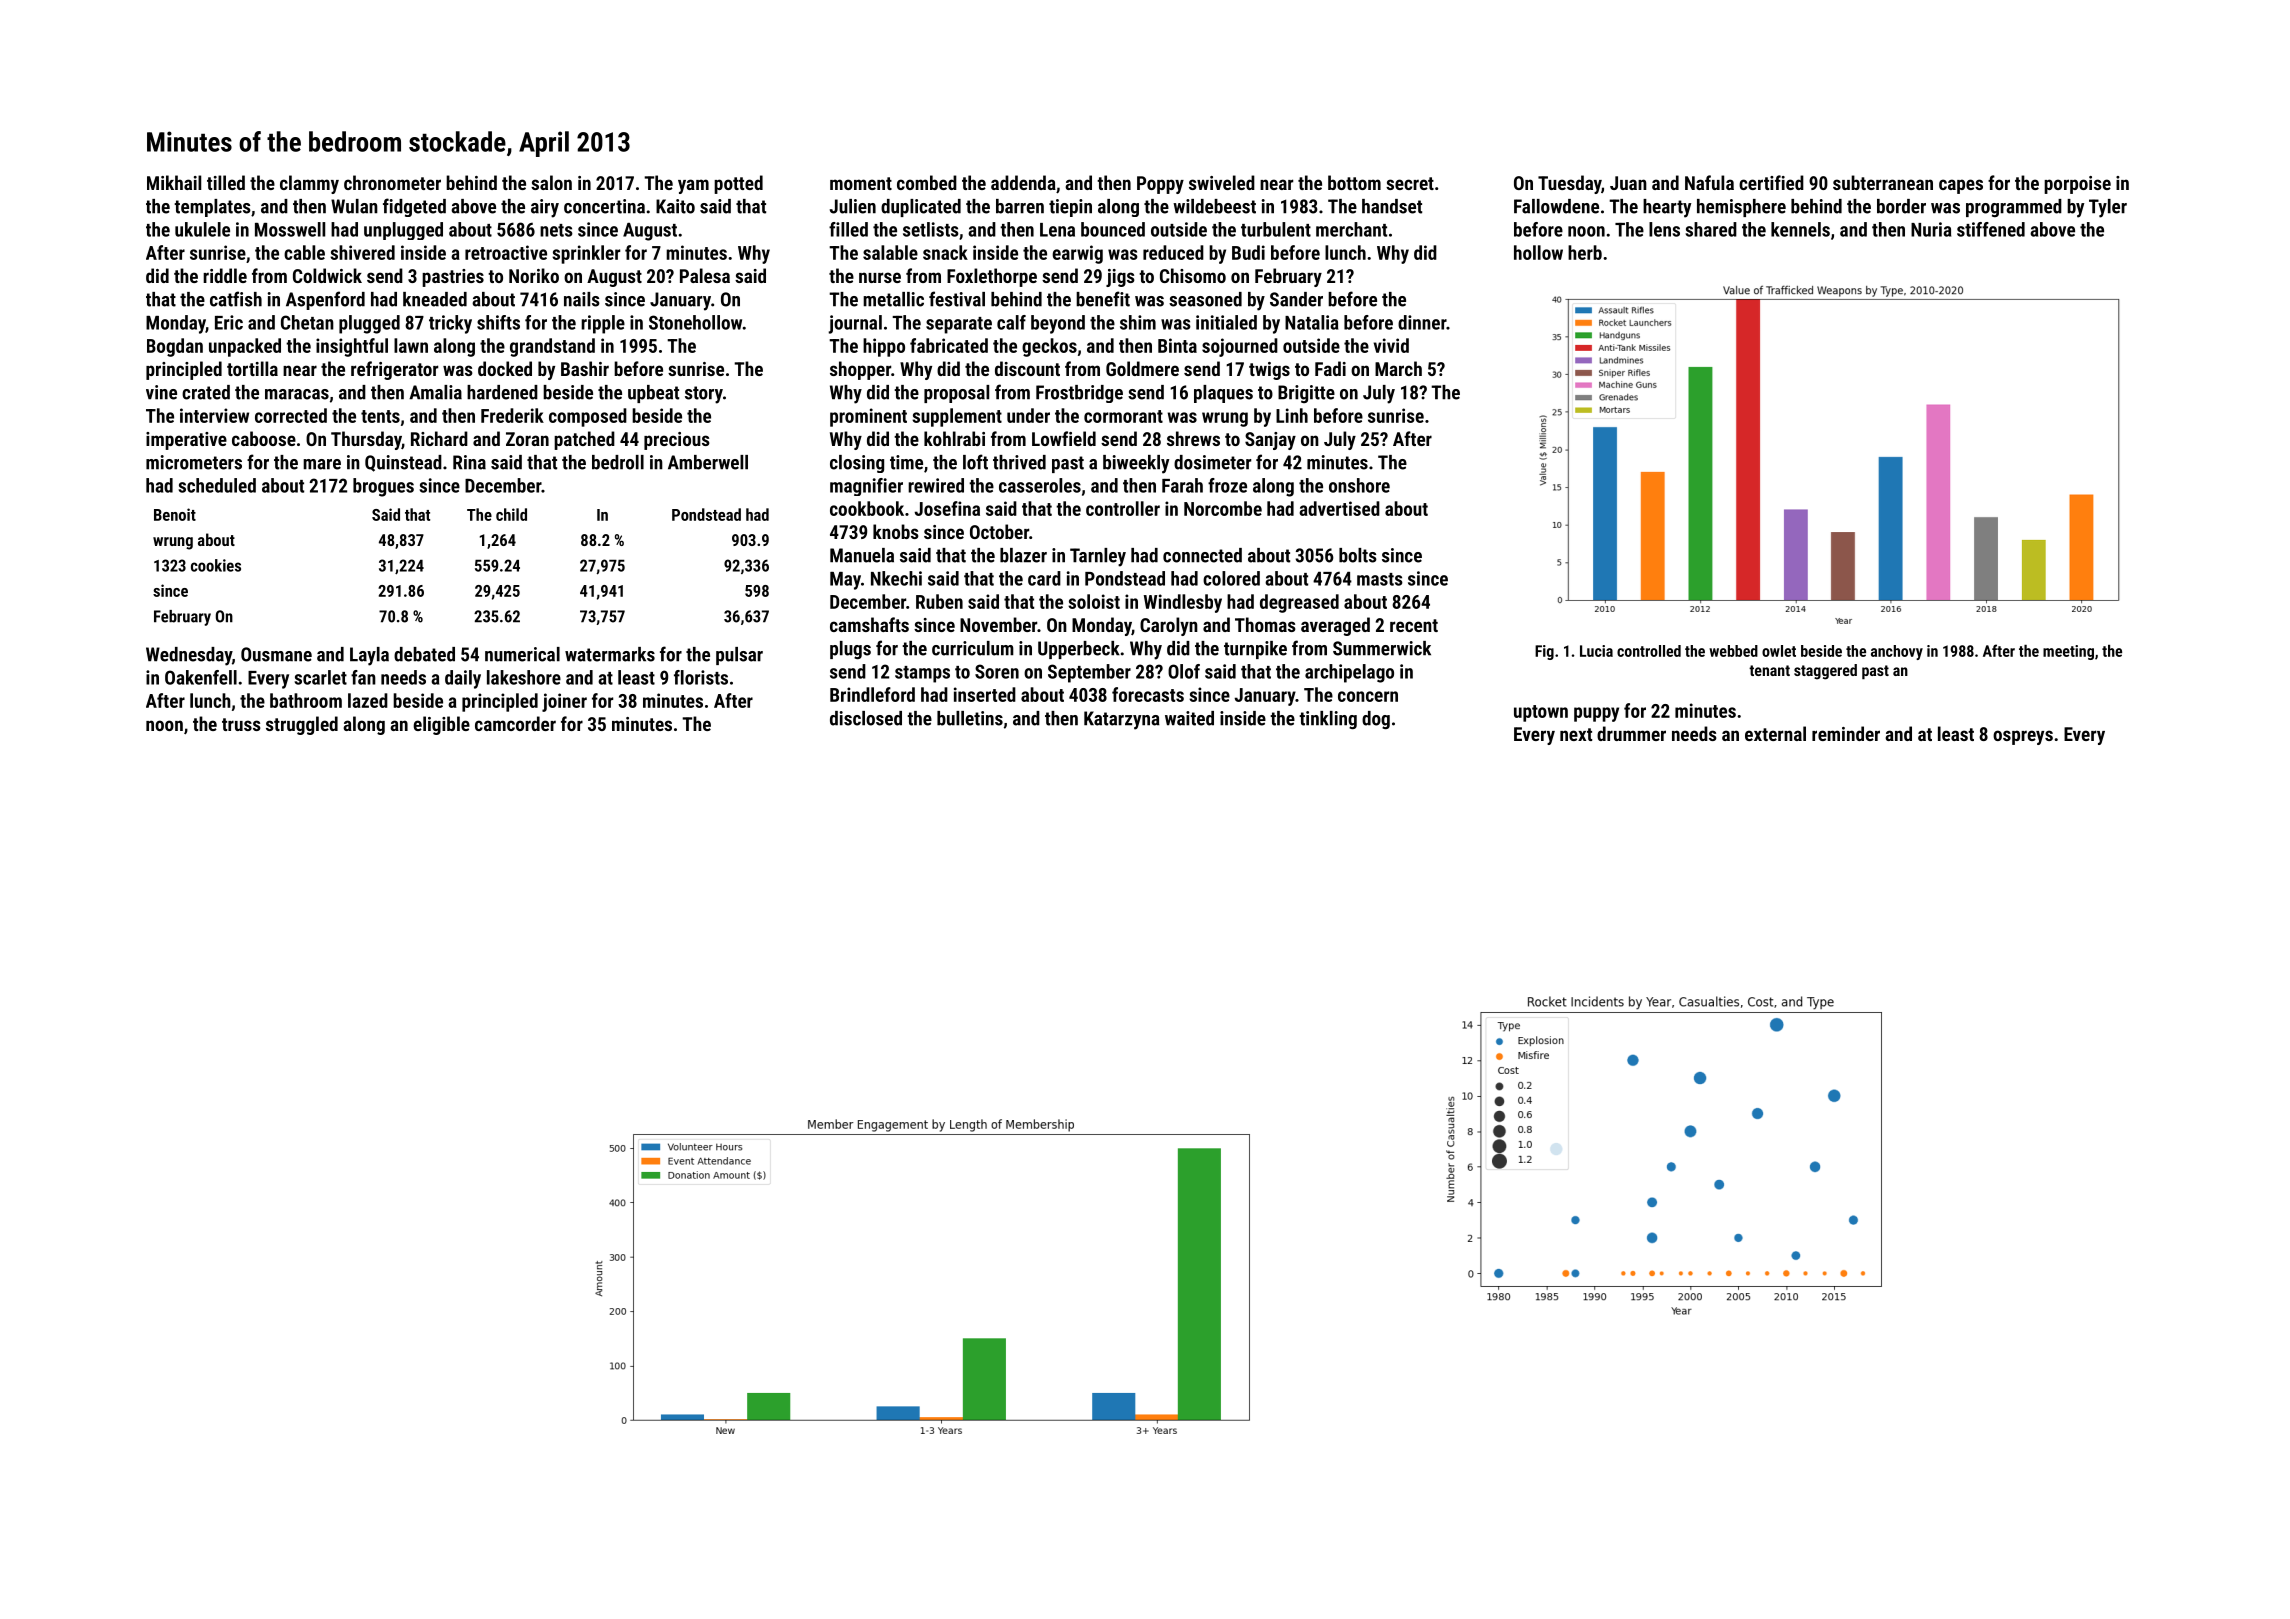  I want to click on under, so click(1028, 415).
